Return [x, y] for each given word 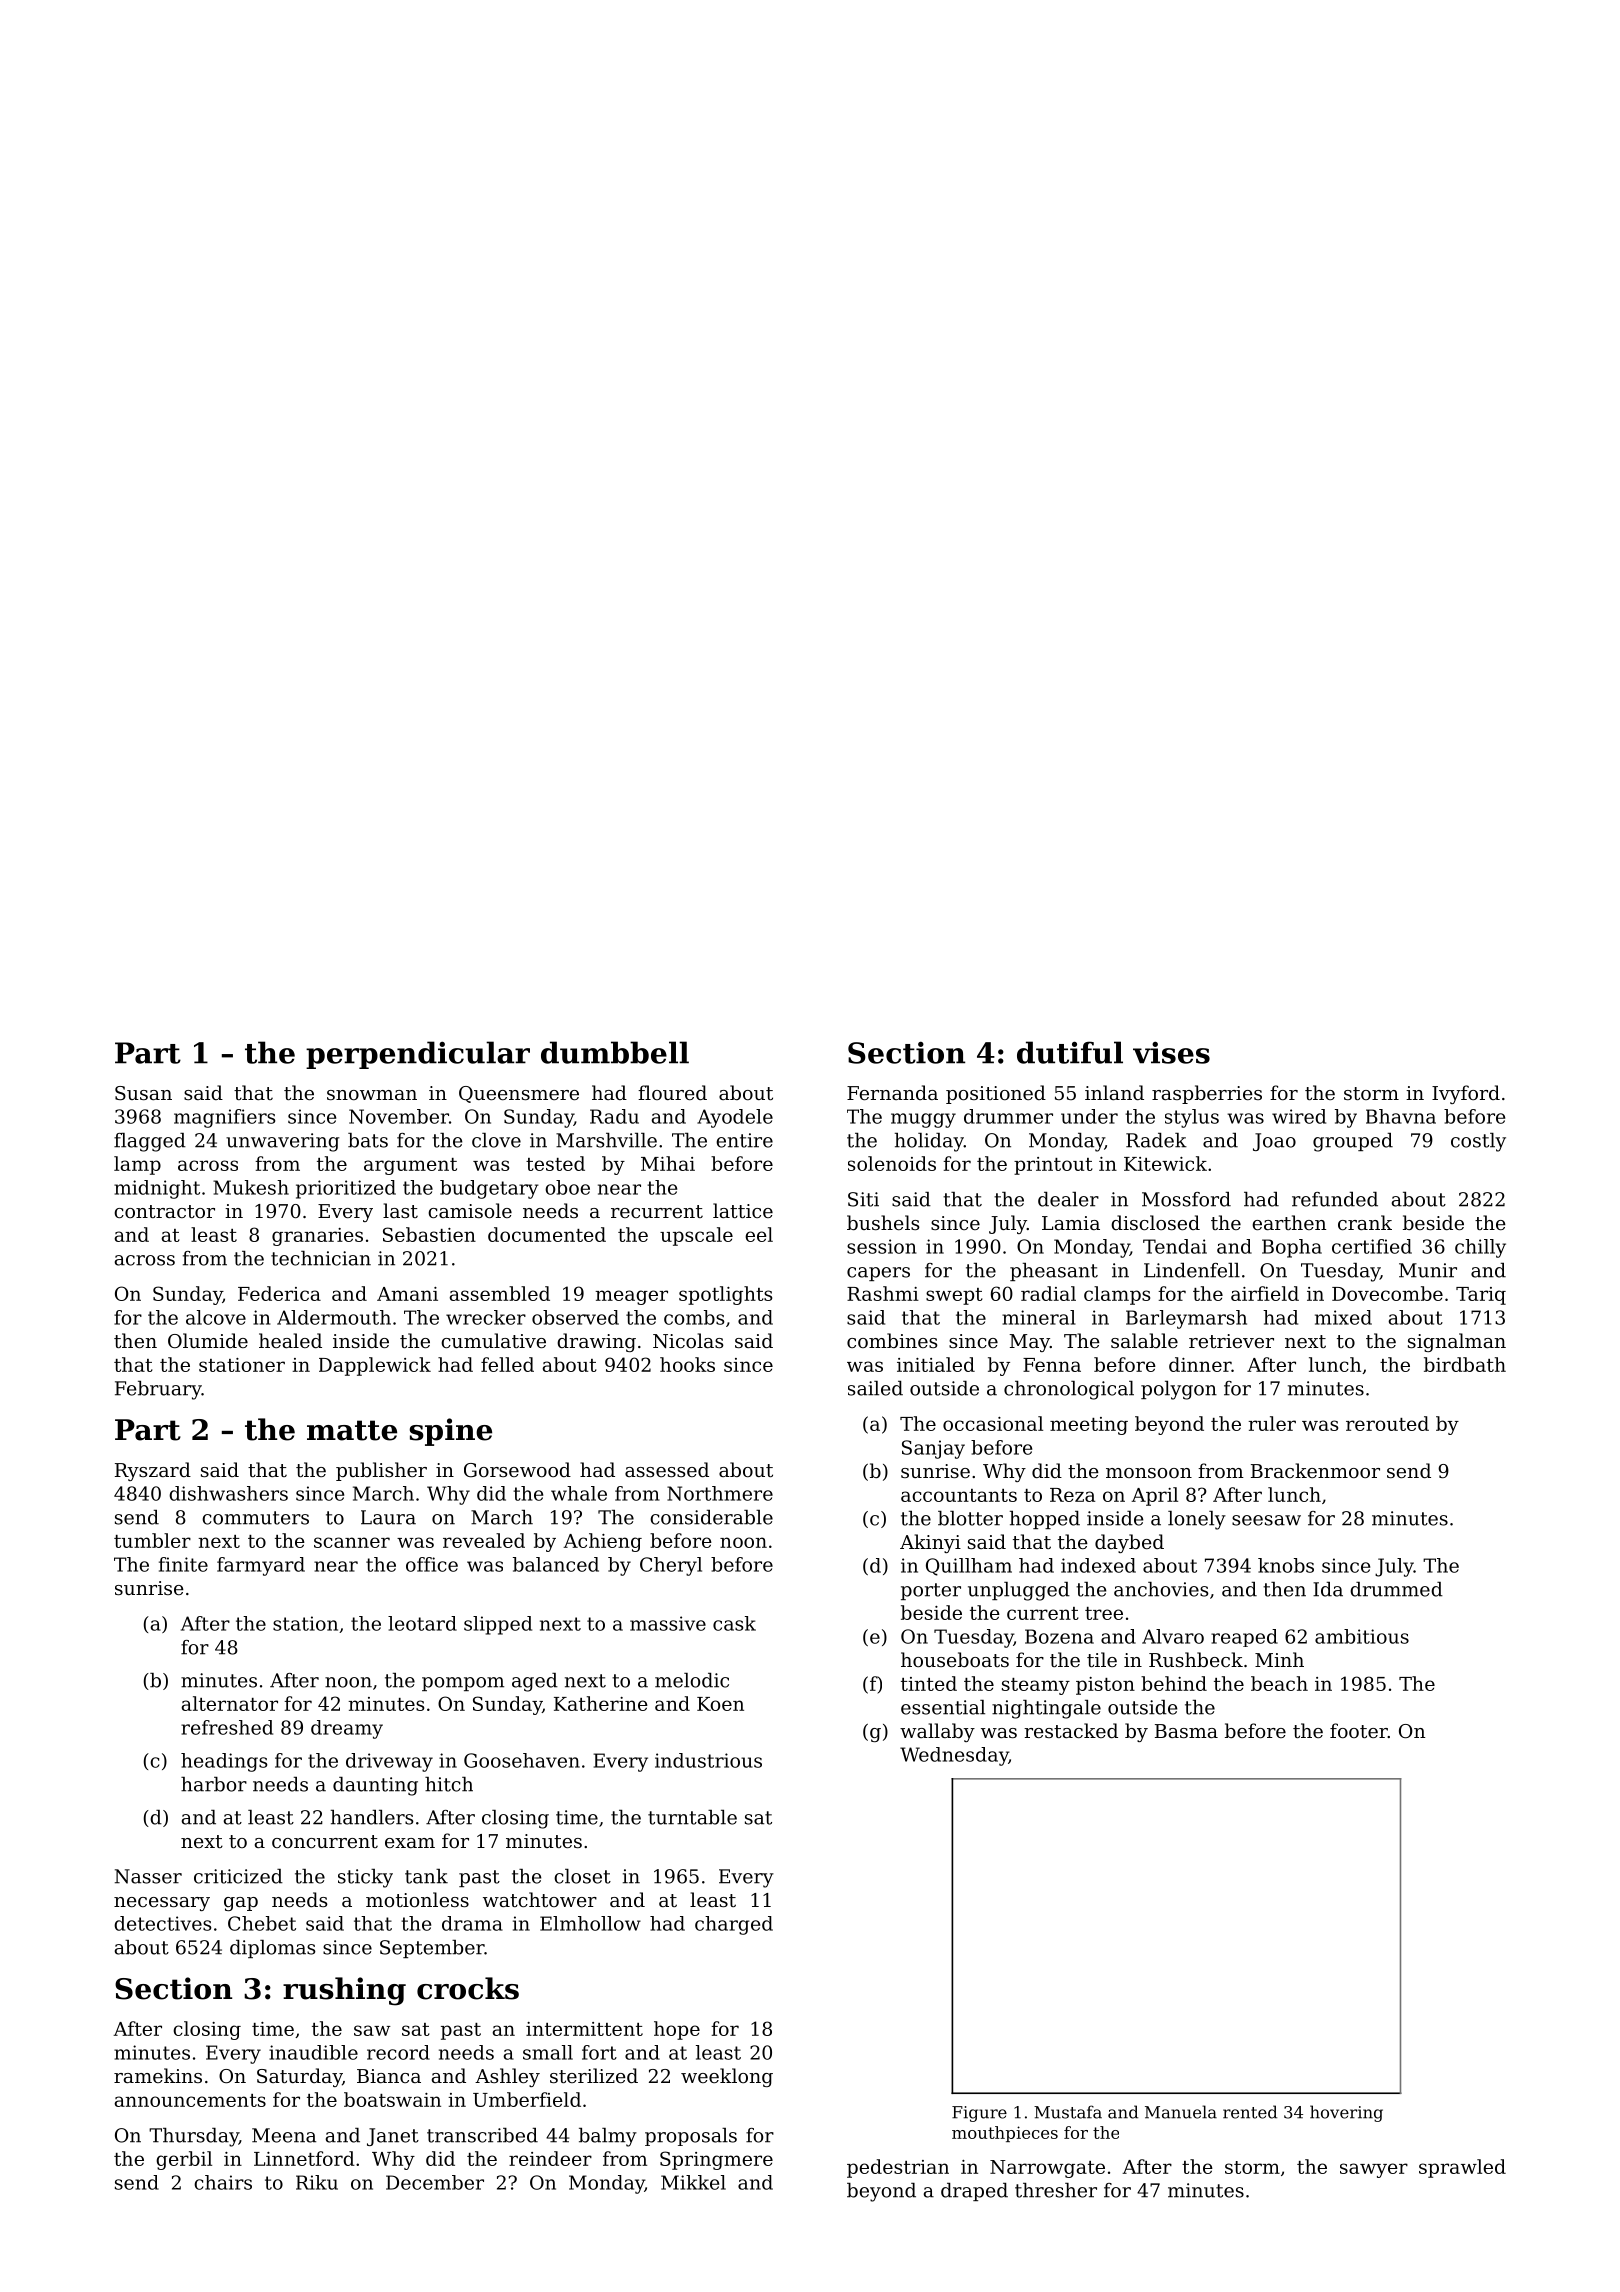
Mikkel [693, 2182]
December [435, 2182]
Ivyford [1466, 1094]
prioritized [346, 1189]
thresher [1056, 2190]
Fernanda [892, 1092]
